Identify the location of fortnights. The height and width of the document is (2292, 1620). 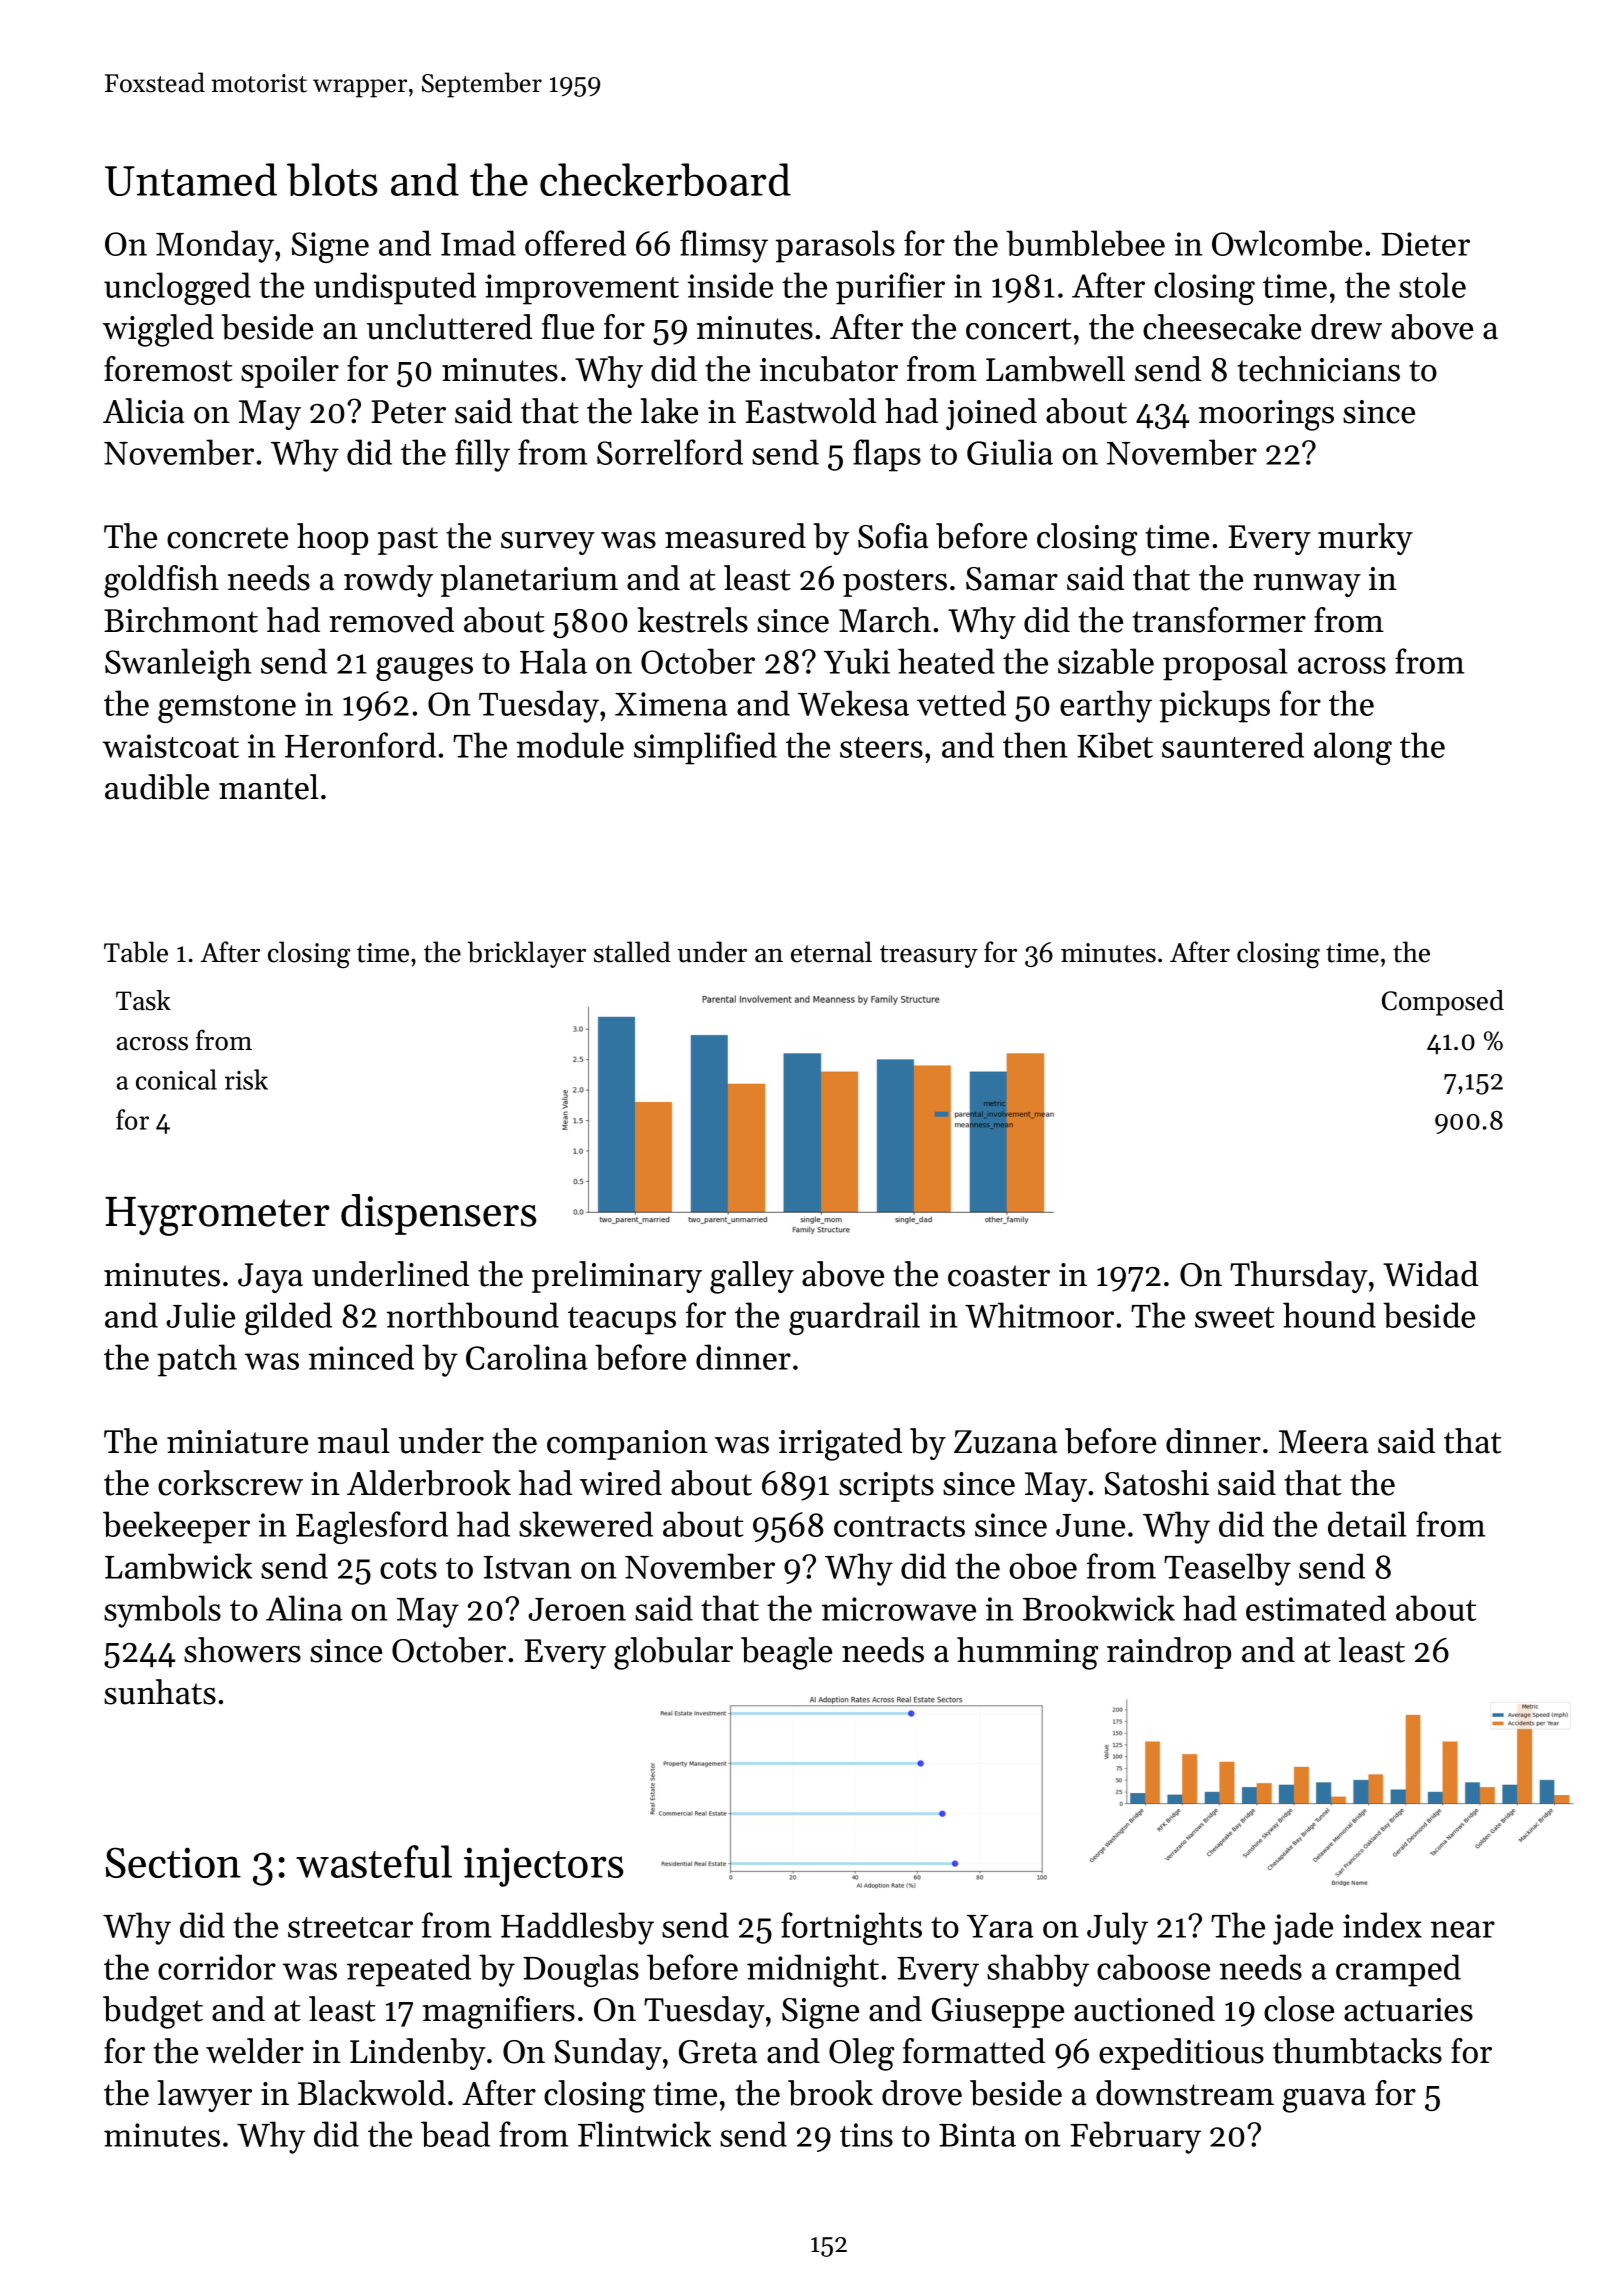
(851, 1928).
